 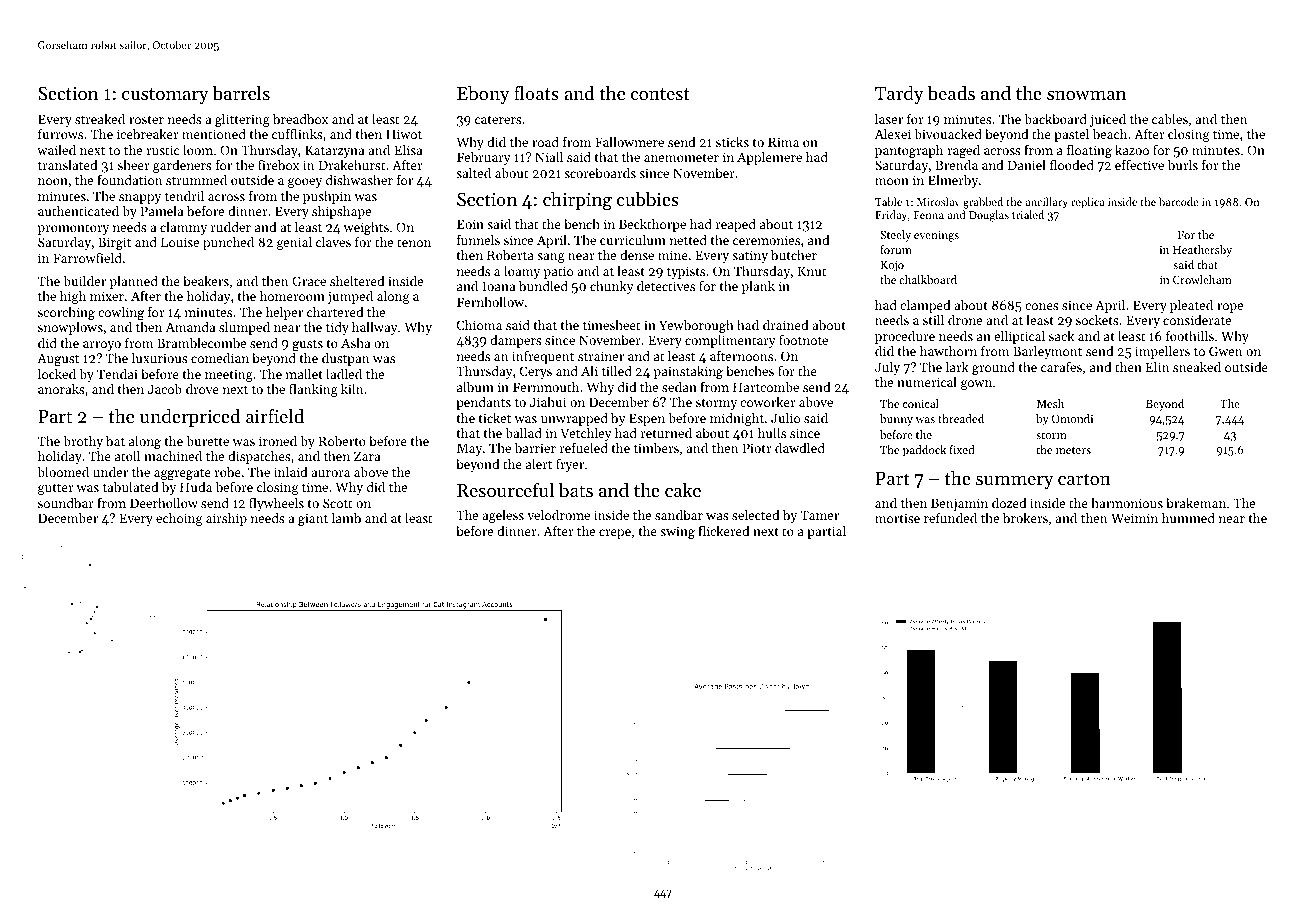 What do you see at coordinates (736, 225) in the image?
I see `reaped` at bounding box center [736, 225].
